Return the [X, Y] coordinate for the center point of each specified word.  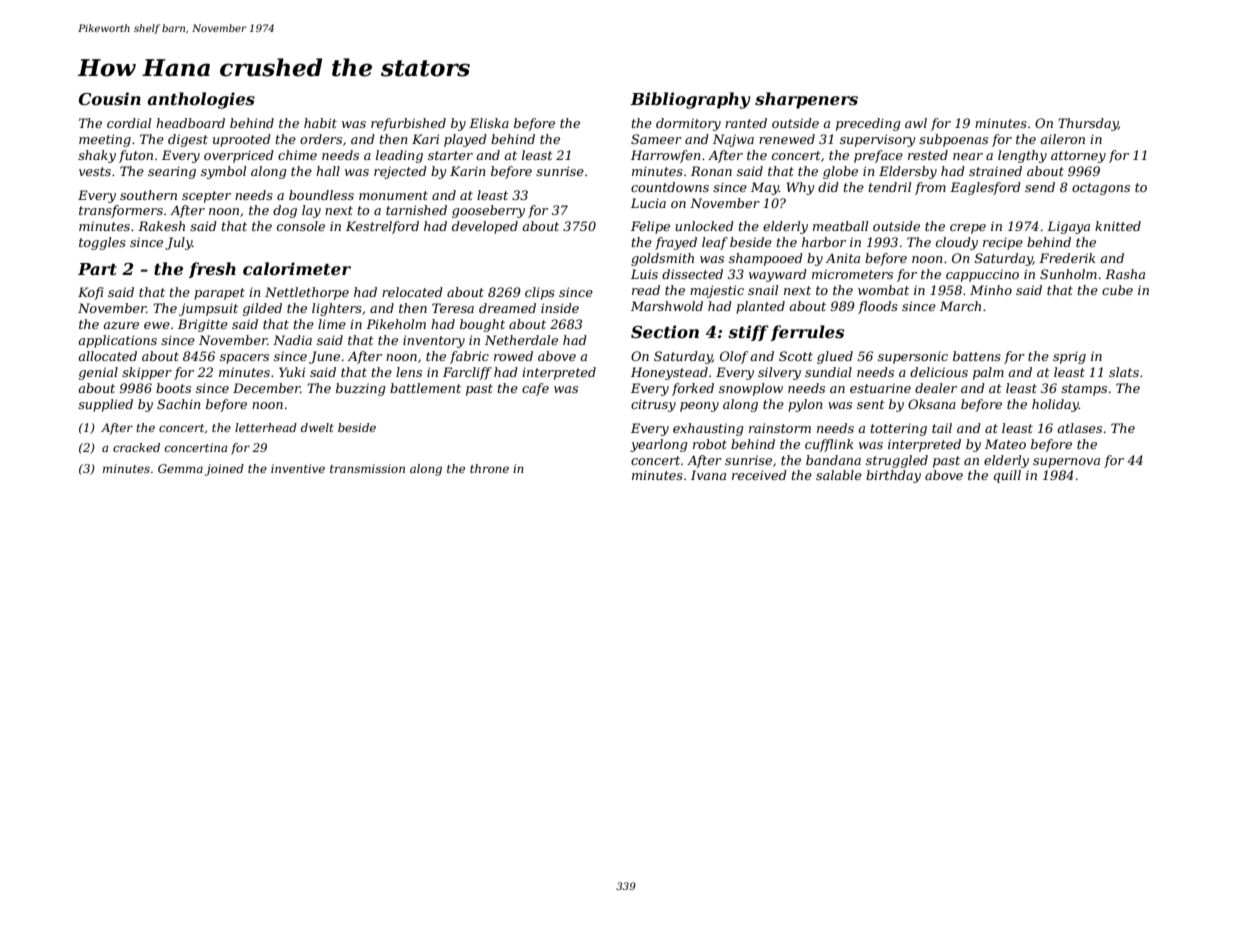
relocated [412, 292]
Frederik [1067, 258]
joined [224, 470]
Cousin [110, 98]
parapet [219, 294]
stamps [1084, 390]
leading [399, 156]
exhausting [708, 429]
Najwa [733, 140]
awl [916, 123]
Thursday [1088, 124]
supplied [105, 405]
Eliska [489, 123]
